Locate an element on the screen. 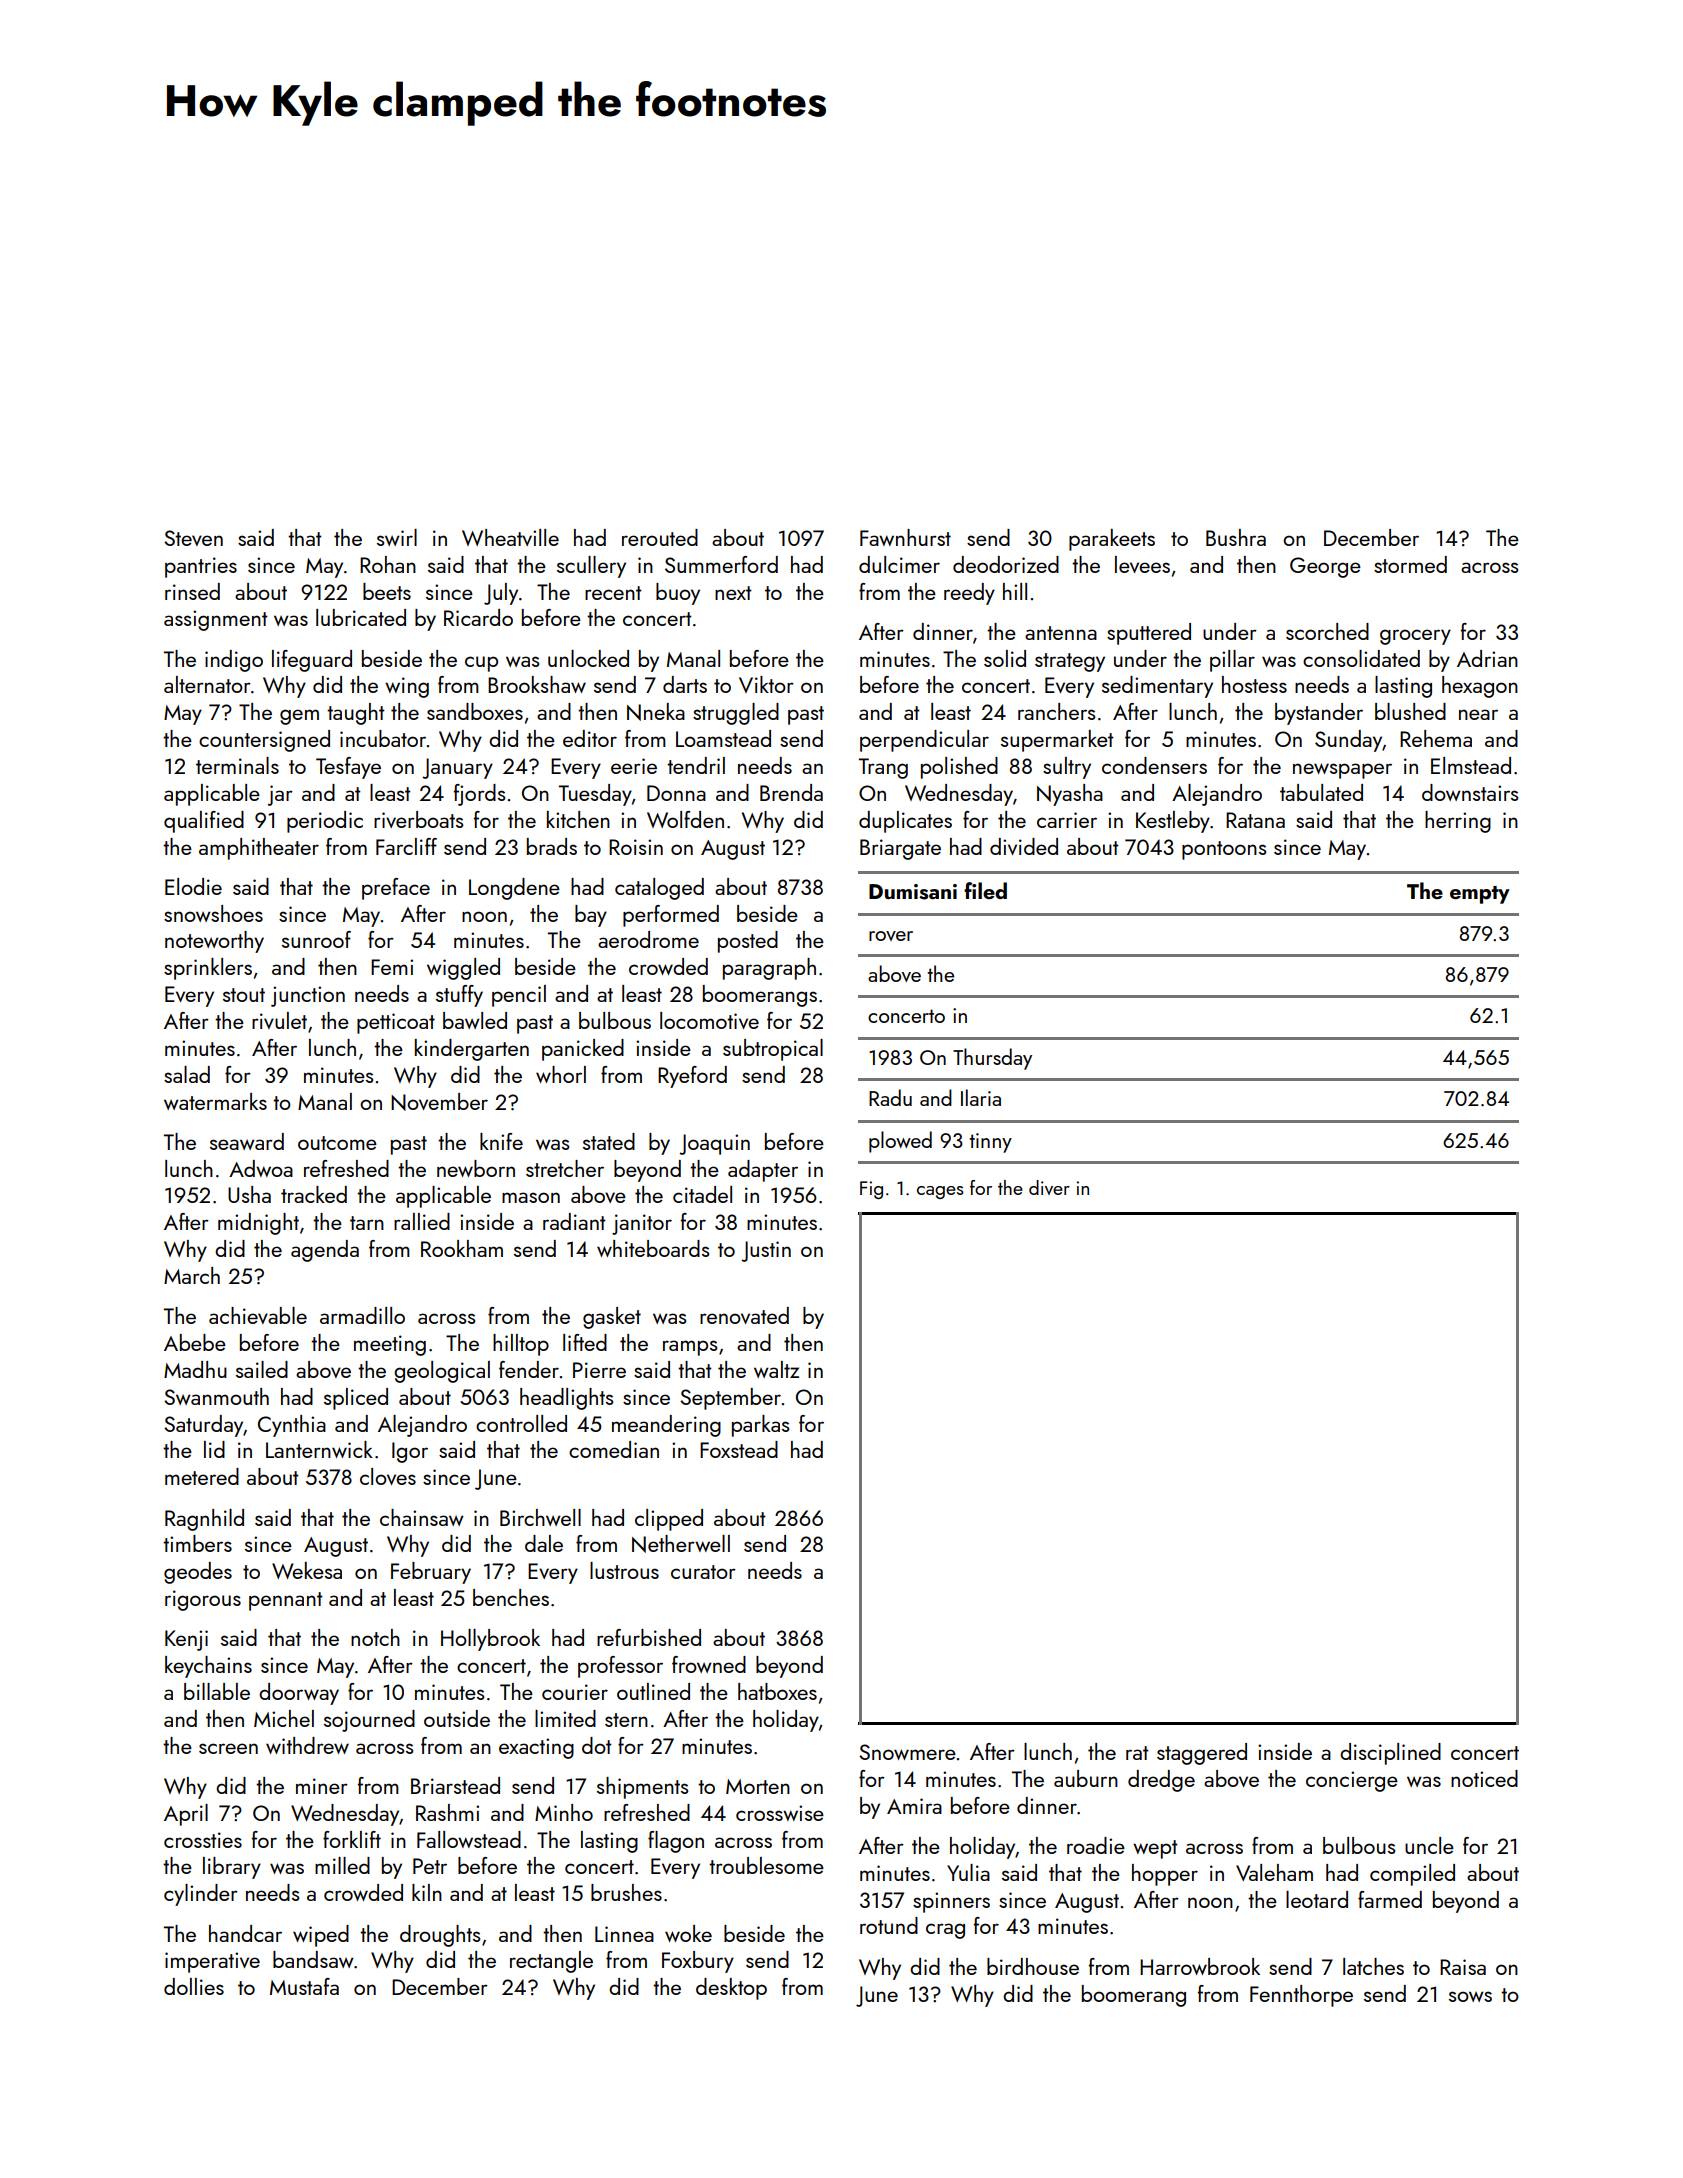  stormed is located at coordinates (1410, 564).
